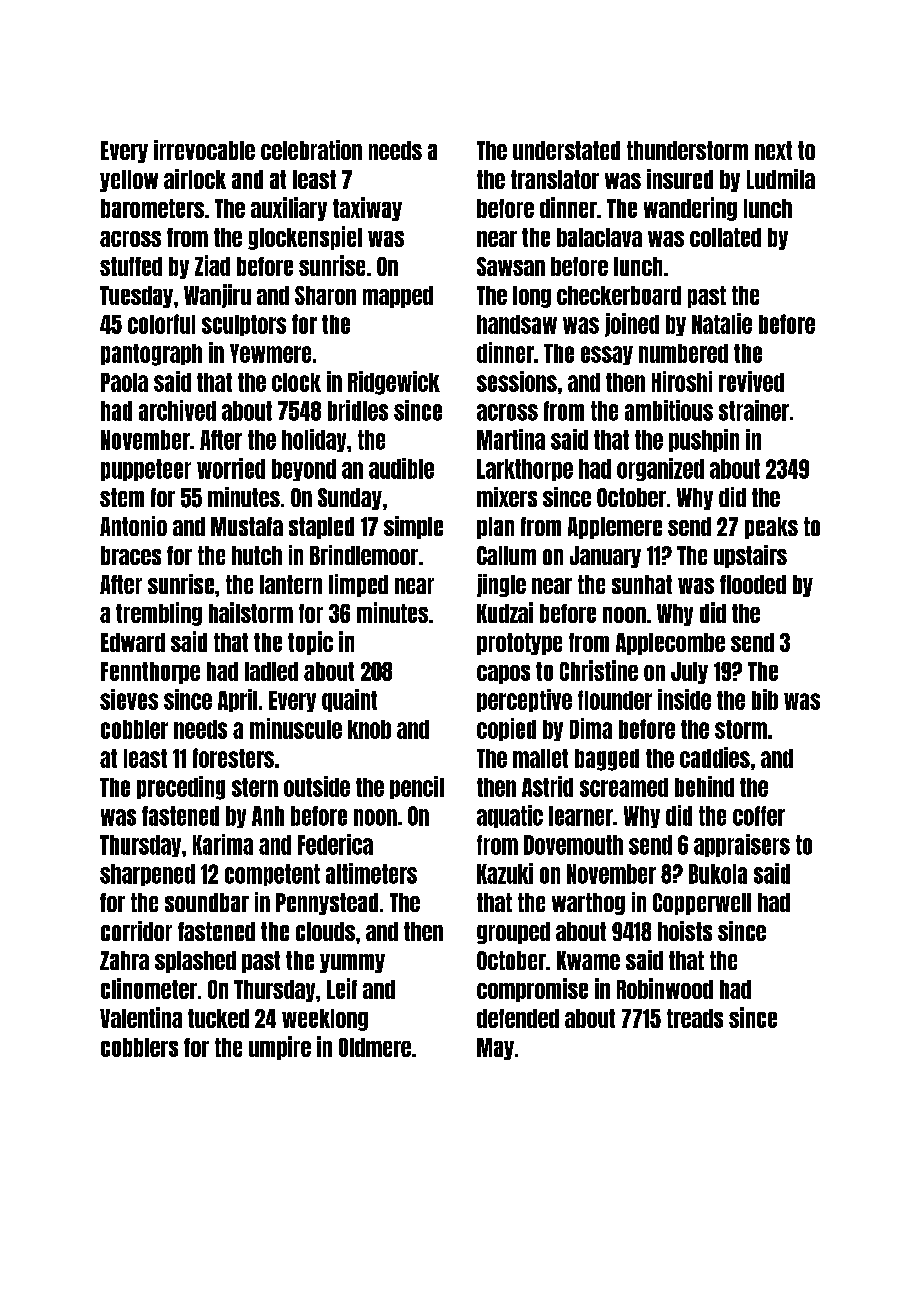  What do you see at coordinates (685, 931) in the screenshot?
I see `hoists` at bounding box center [685, 931].
